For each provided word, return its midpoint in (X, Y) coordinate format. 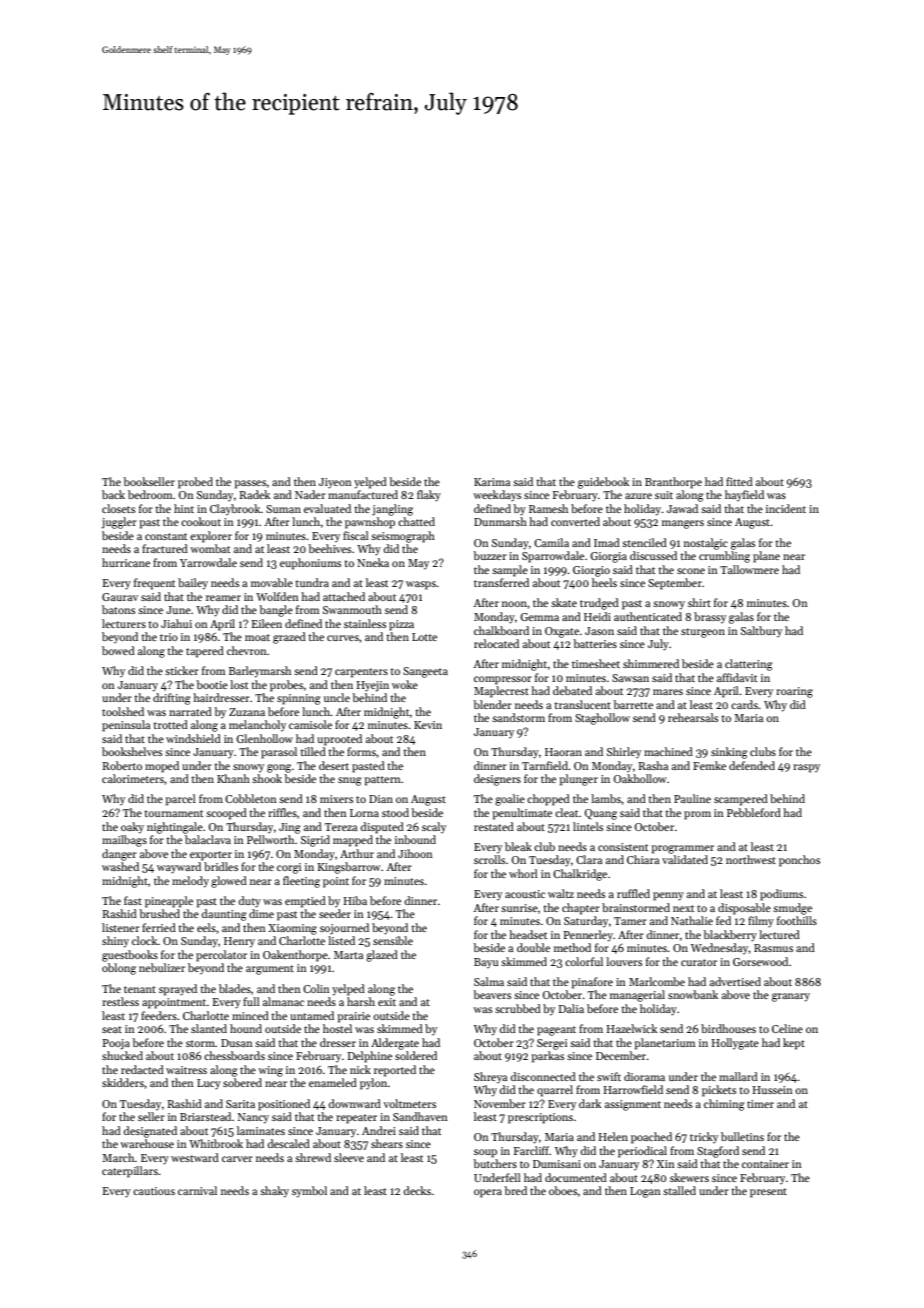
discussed (653, 555)
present (768, 1193)
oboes (563, 1190)
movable (272, 582)
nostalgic (706, 544)
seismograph (403, 537)
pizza (401, 625)
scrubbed (518, 1008)
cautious (154, 1191)
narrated (190, 711)
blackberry (730, 936)
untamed (312, 1015)
